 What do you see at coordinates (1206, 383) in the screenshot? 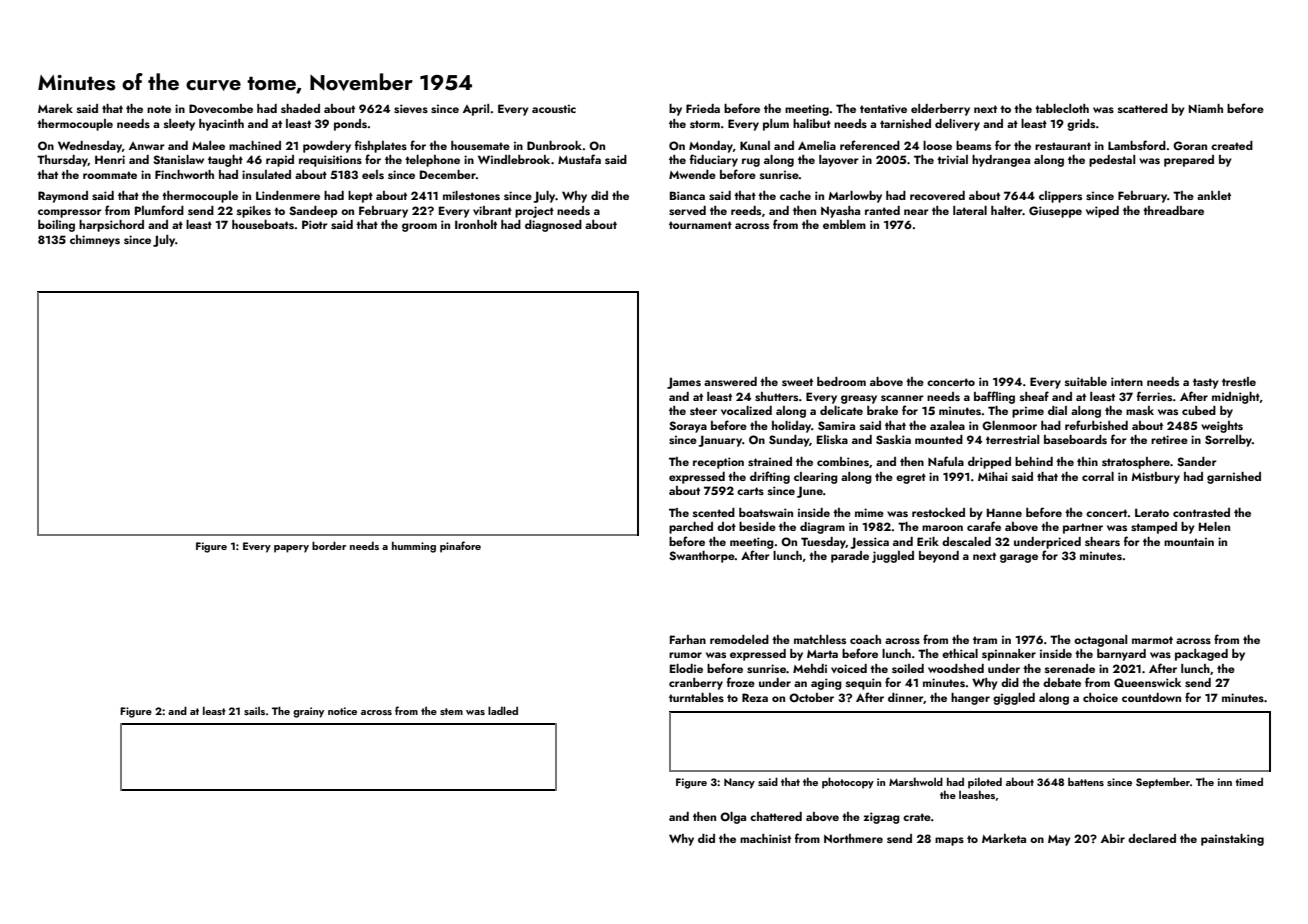
I see `tasty` at bounding box center [1206, 383].
